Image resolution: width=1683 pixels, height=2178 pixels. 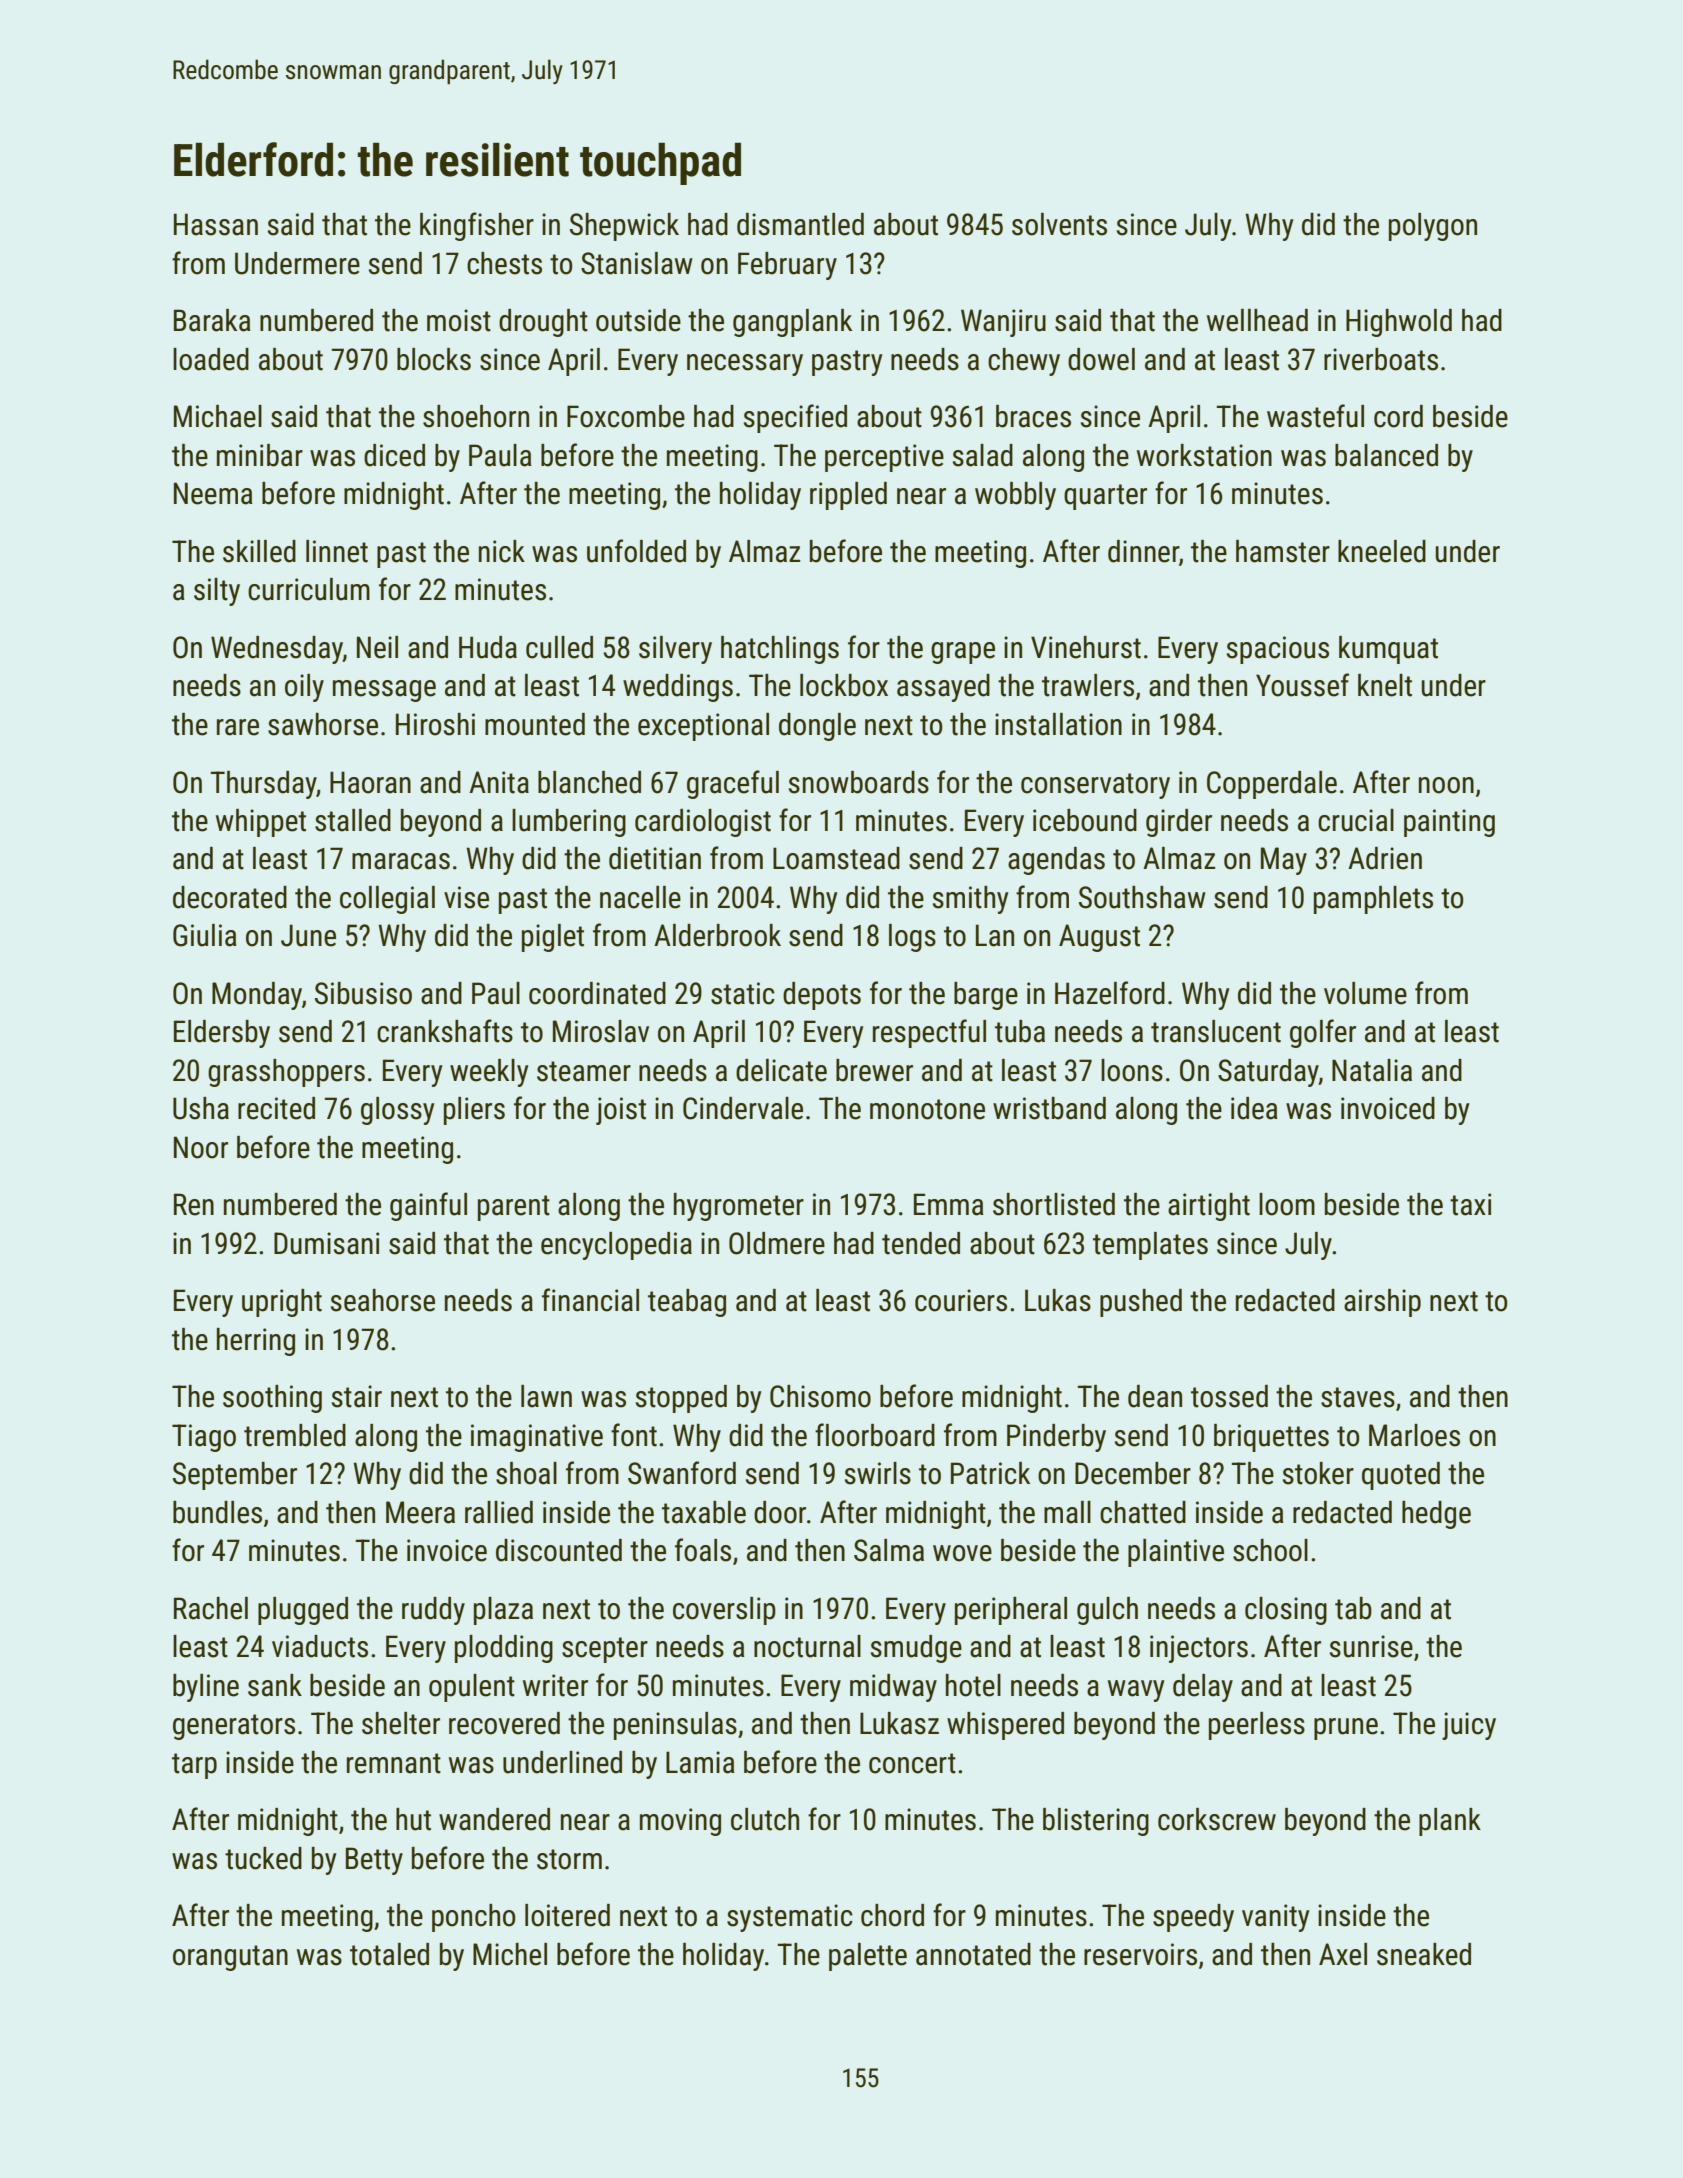 What do you see at coordinates (238, 727) in the page?
I see `rare` at bounding box center [238, 727].
